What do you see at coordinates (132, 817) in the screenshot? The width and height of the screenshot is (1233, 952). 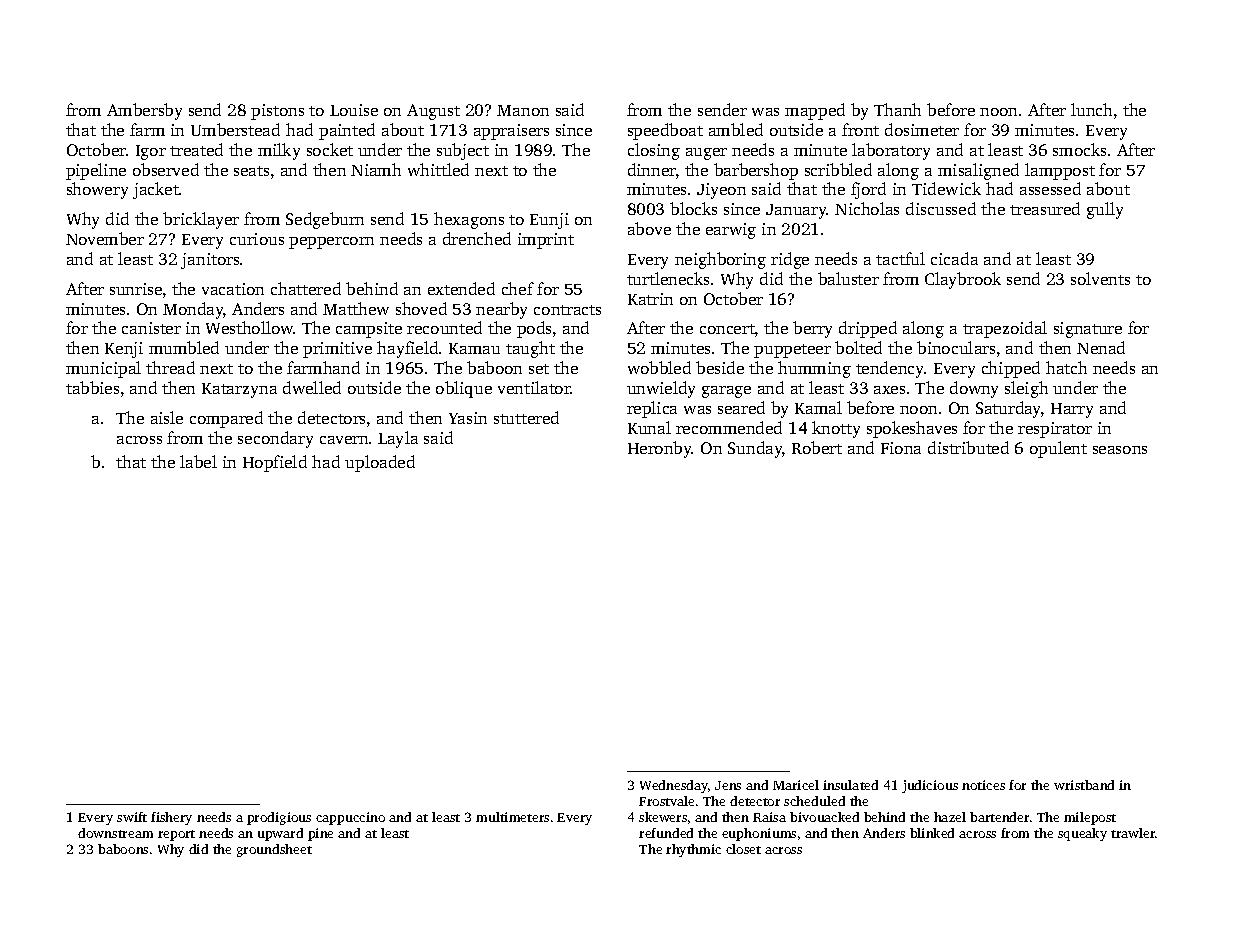 I see `swift` at bounding box center [132, 817].
